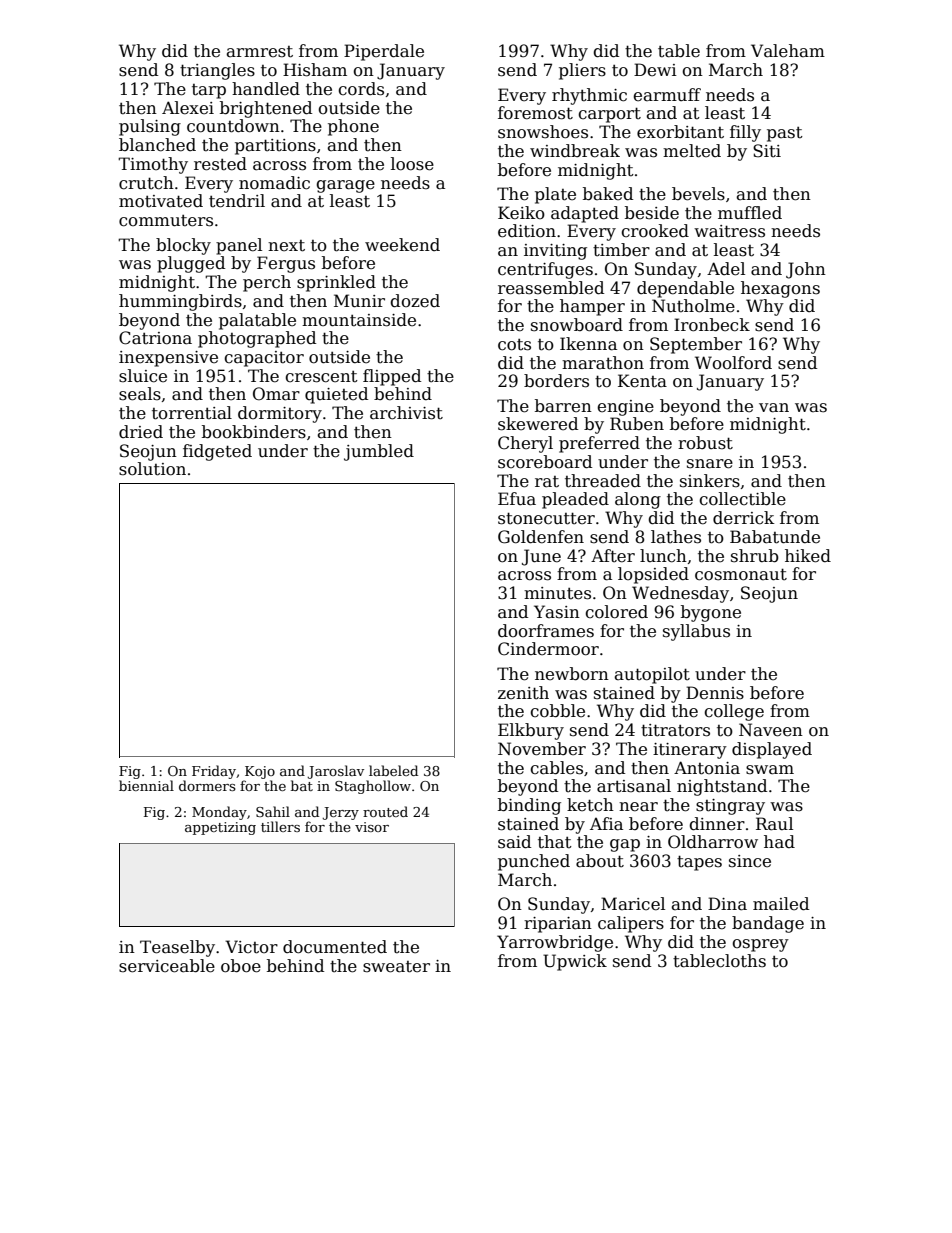  What do you see at coordinates (541, 557) in the image?
I see `June` at bounding box center [541, 557].
